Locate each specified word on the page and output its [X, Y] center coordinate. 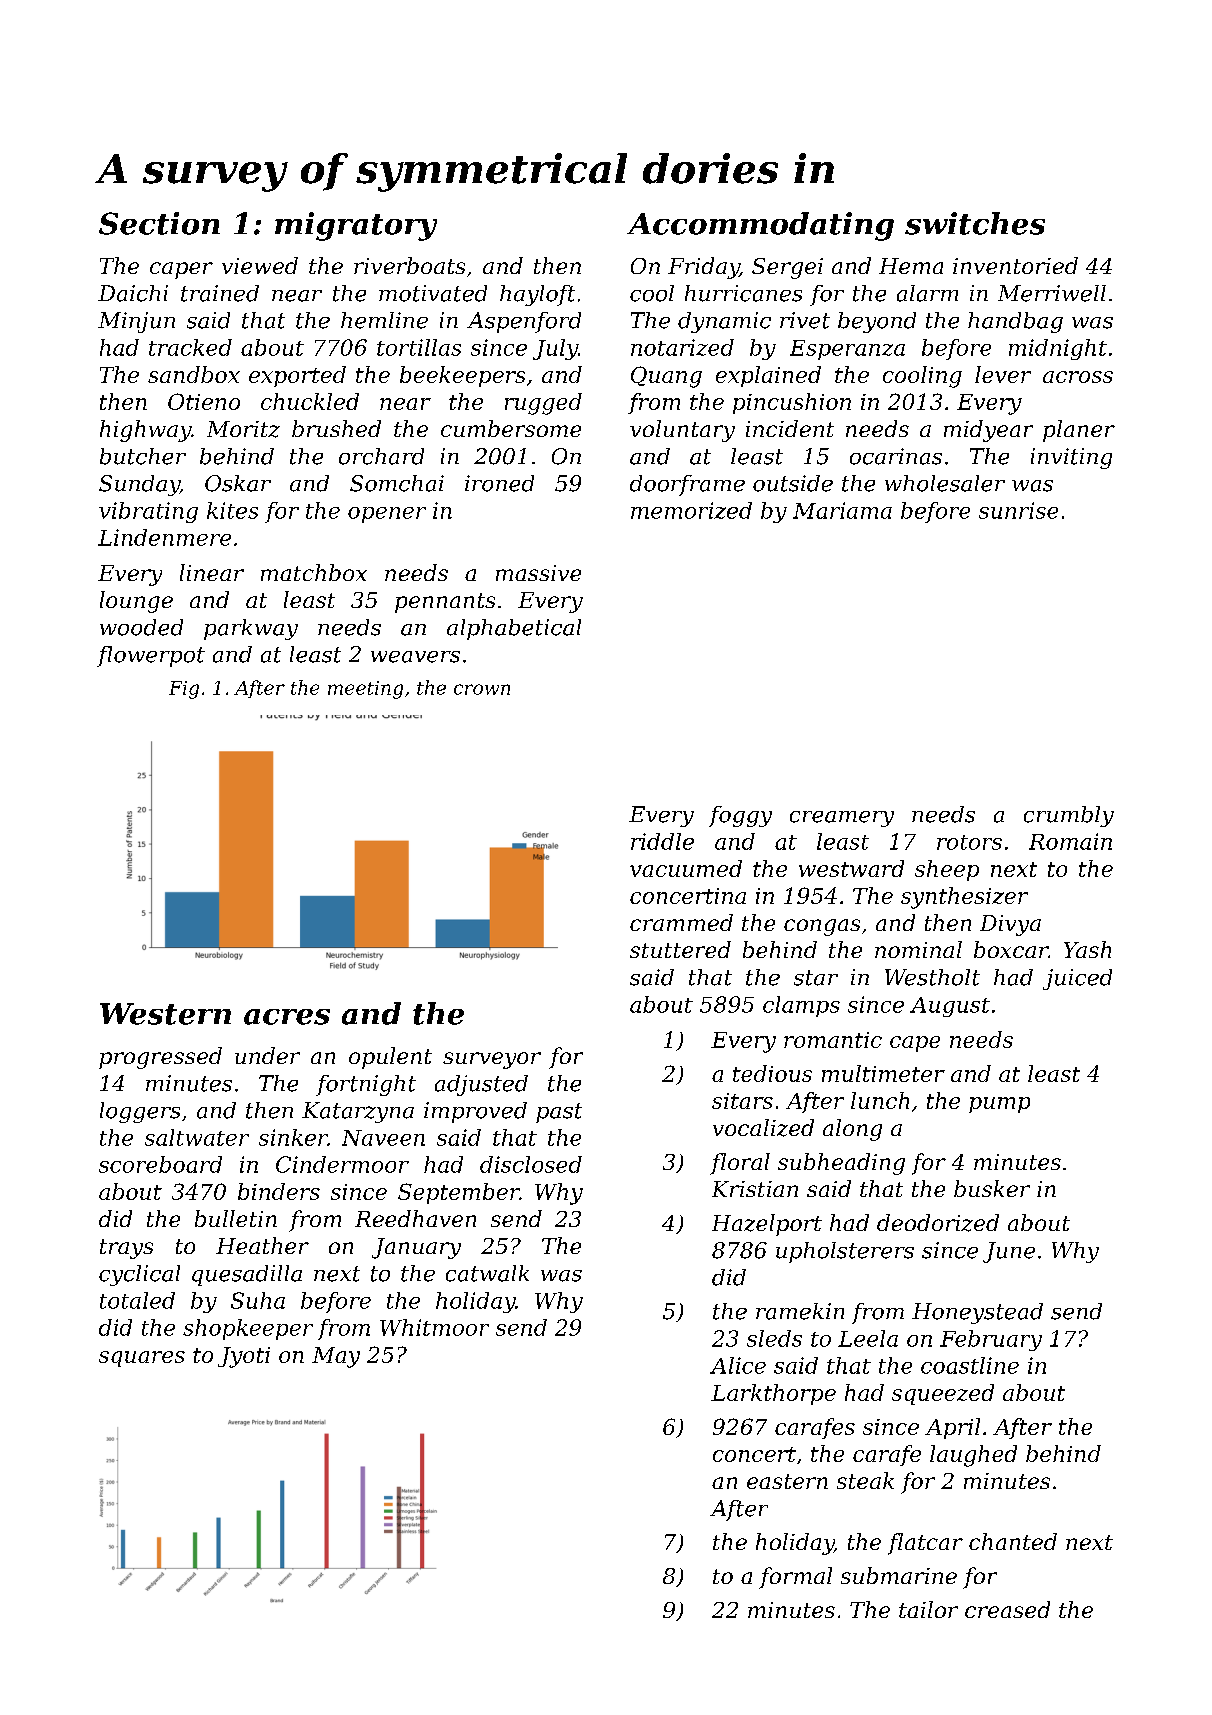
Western [165, 1014]
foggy [740, 816]
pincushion [792, 403]
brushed [336, 428]
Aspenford [524, 322]
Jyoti [244, 1357]
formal [795, 1578]
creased [1007, 1609]
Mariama [842, 510]
